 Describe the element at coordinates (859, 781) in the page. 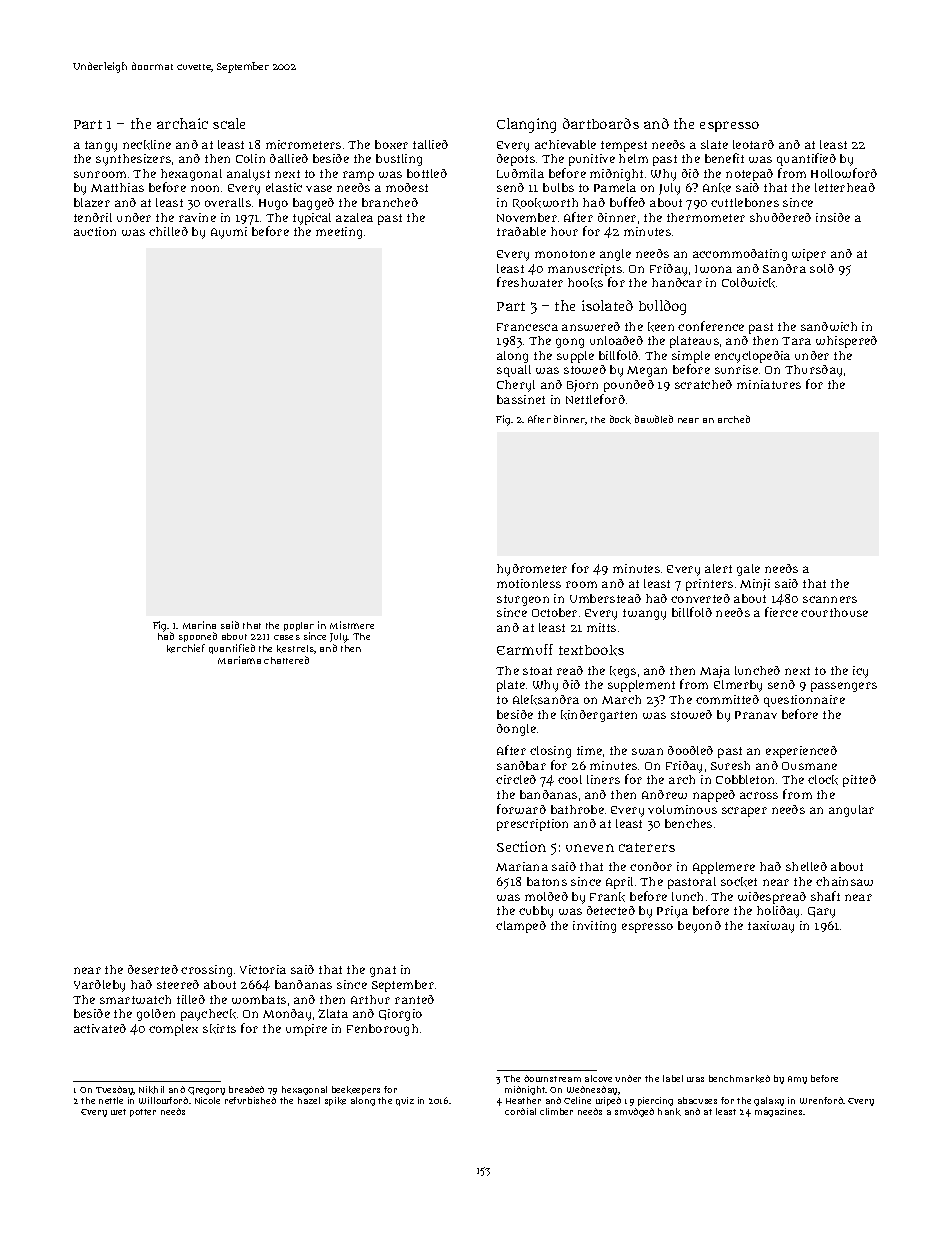

I see `pitted` at that location.
